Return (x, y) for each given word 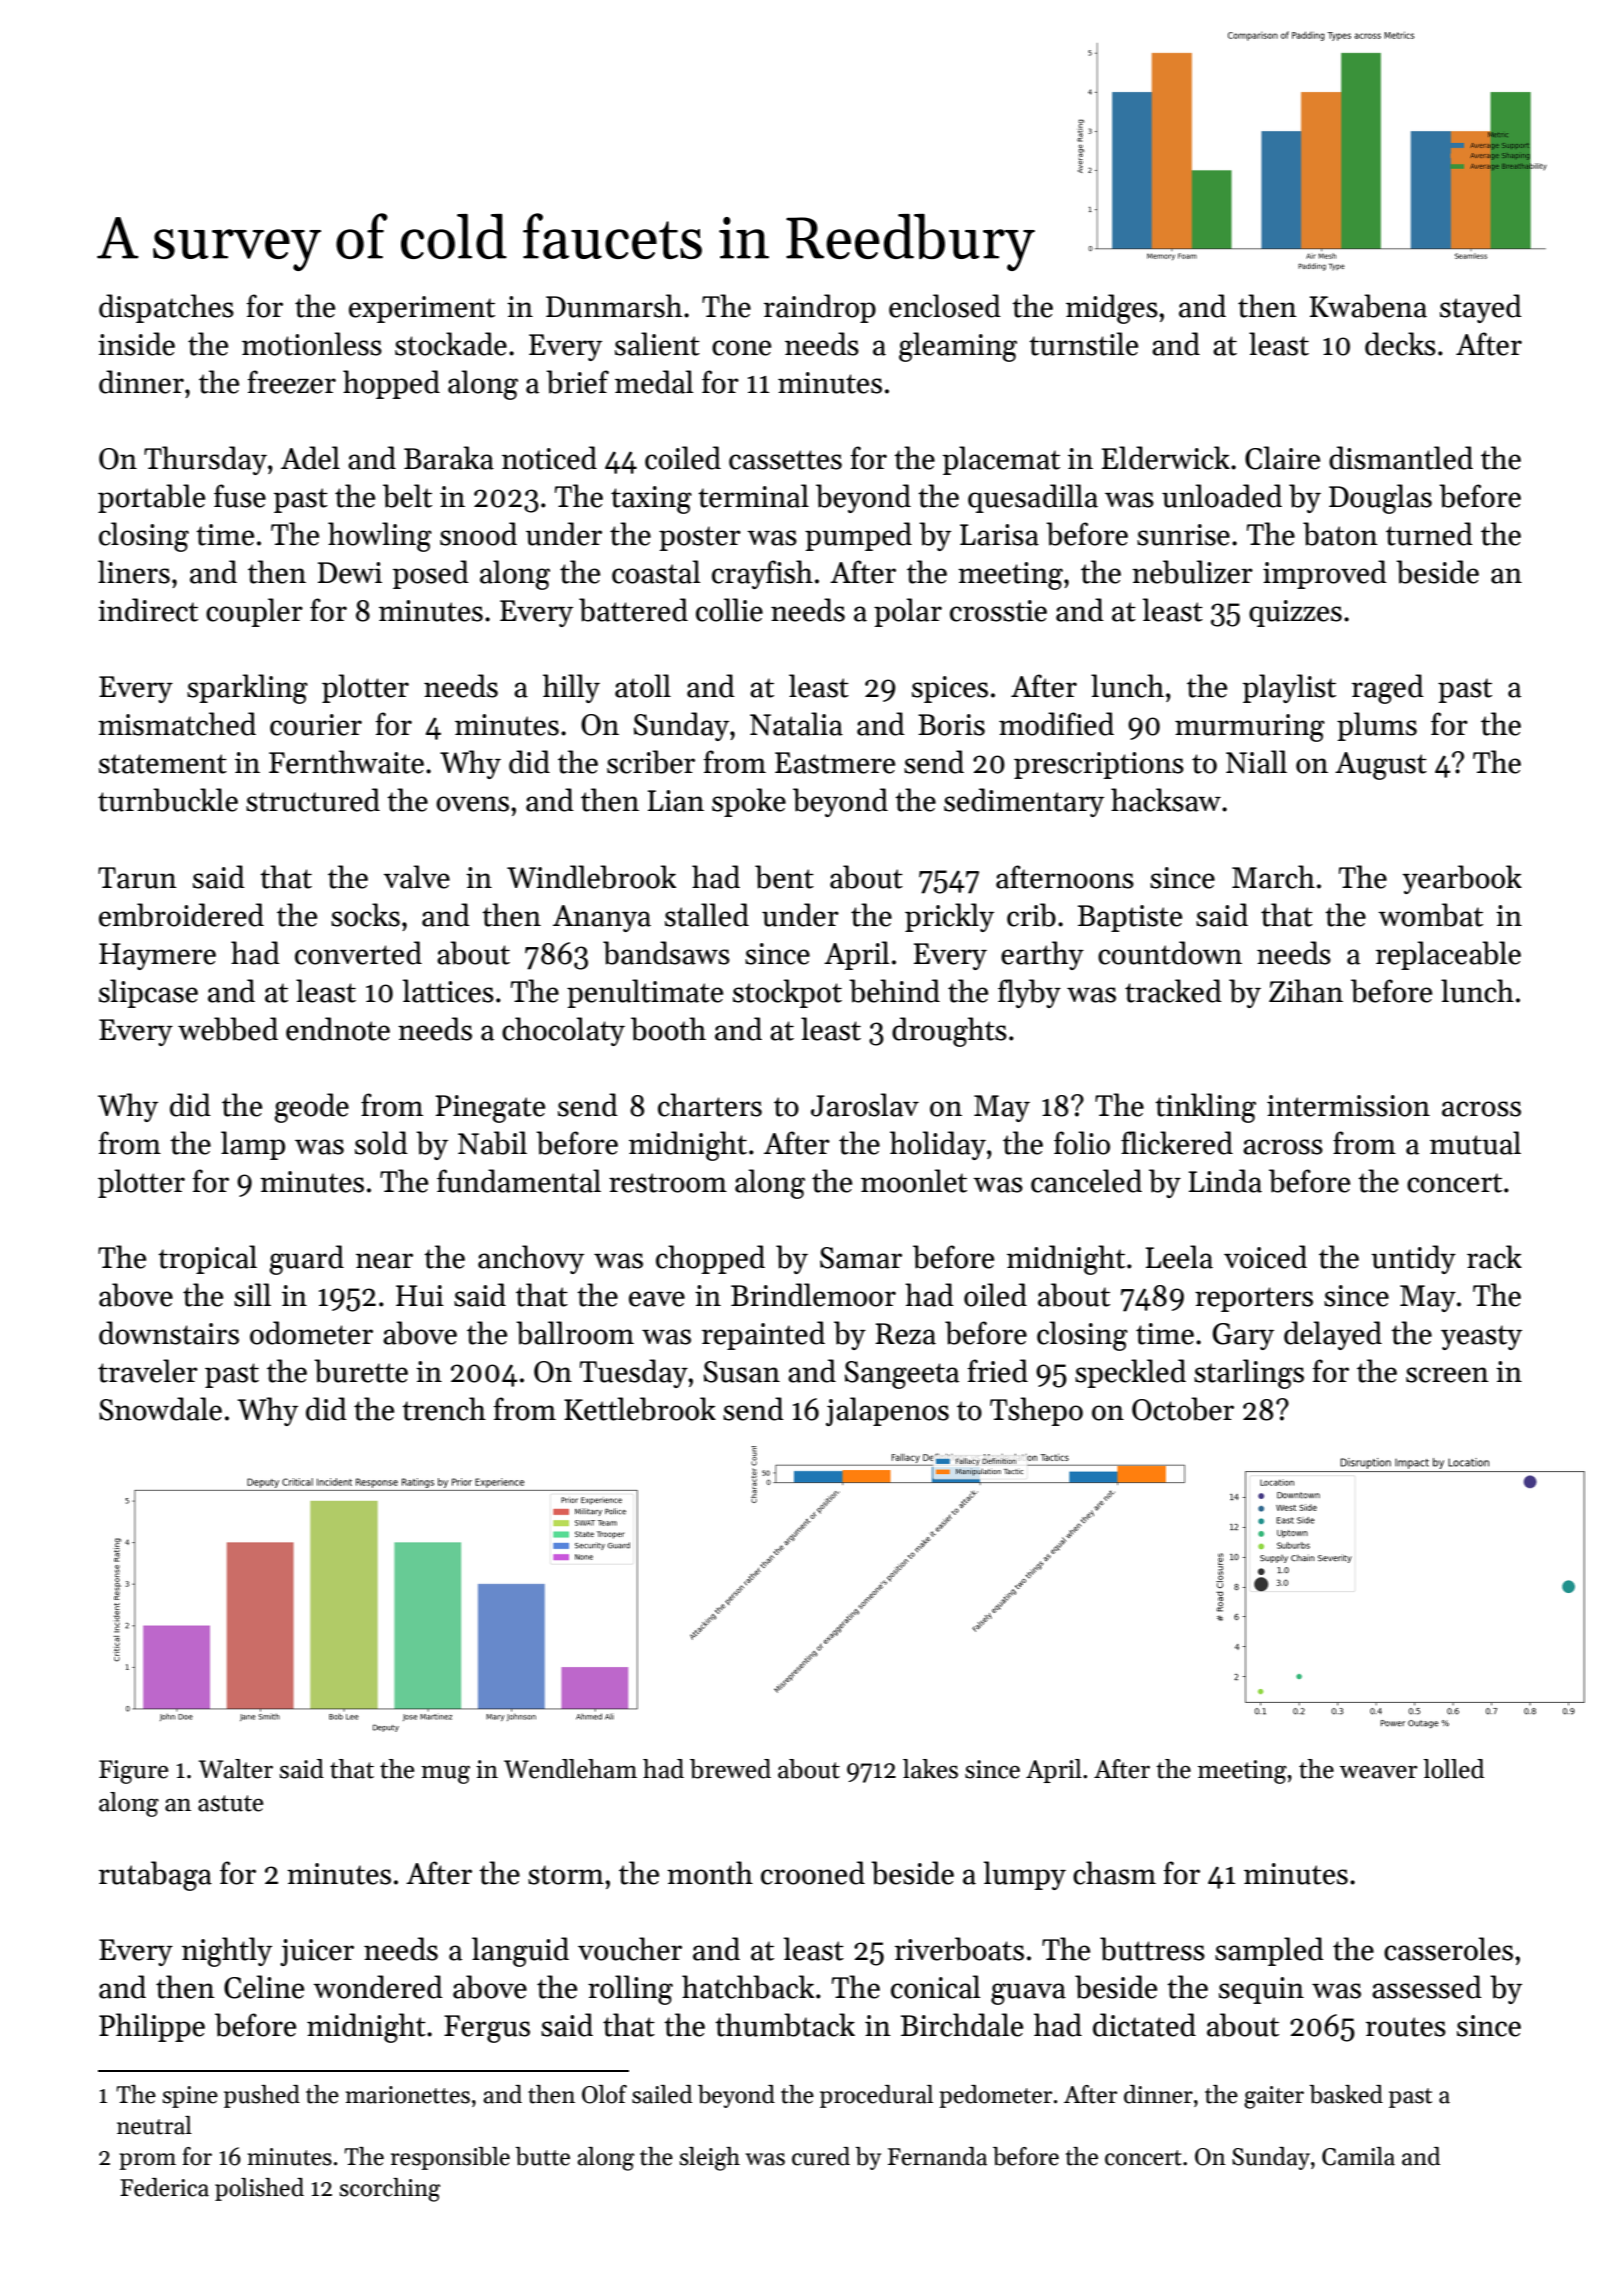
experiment (422, 309)
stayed (1481, 308)
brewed (730, 1769)
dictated (1144, 2025)
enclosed (945, 306)
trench (444, 1409)
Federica (164, 2187)
